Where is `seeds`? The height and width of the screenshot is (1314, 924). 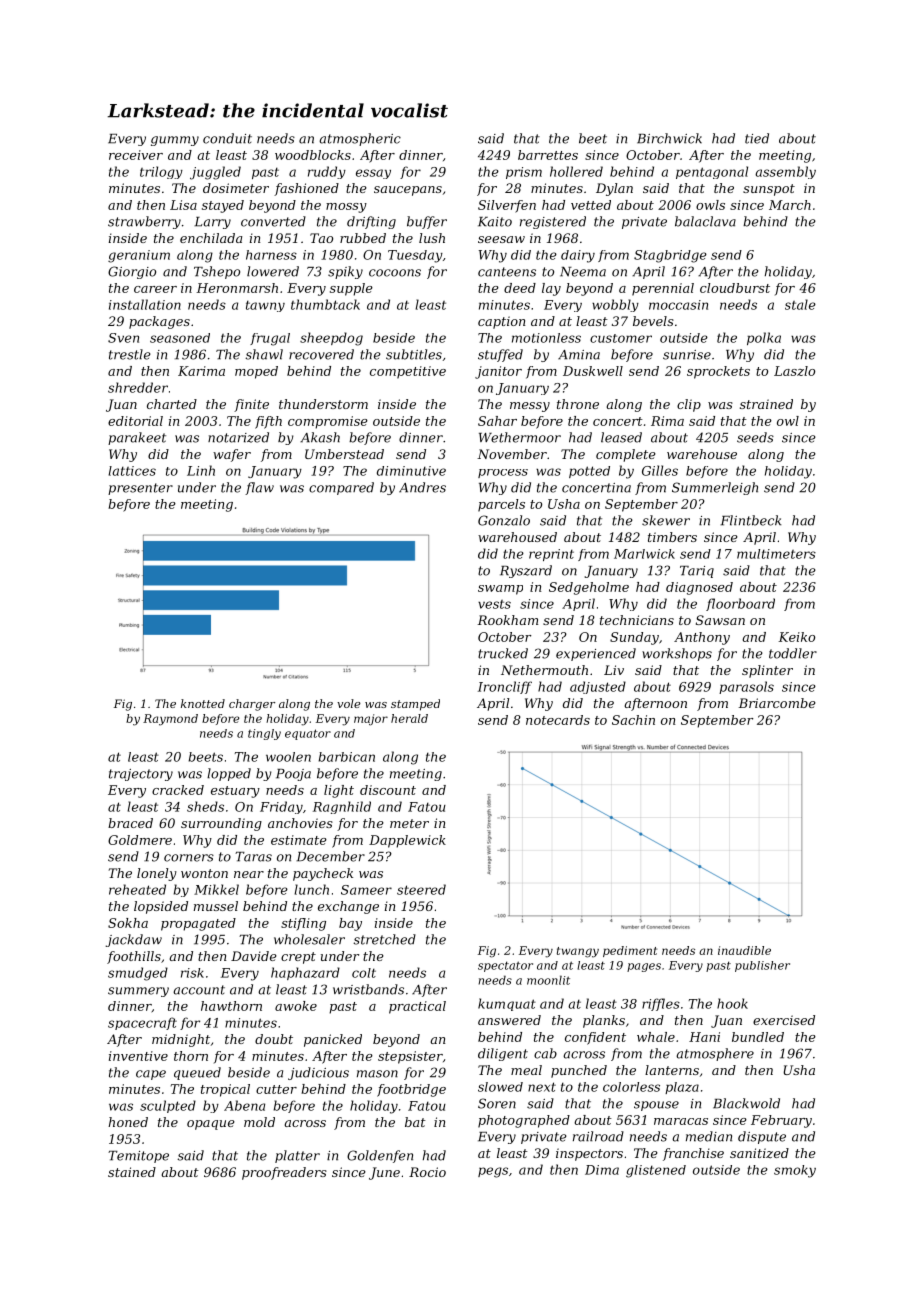 seeds is located at coordinates (755, 437).
